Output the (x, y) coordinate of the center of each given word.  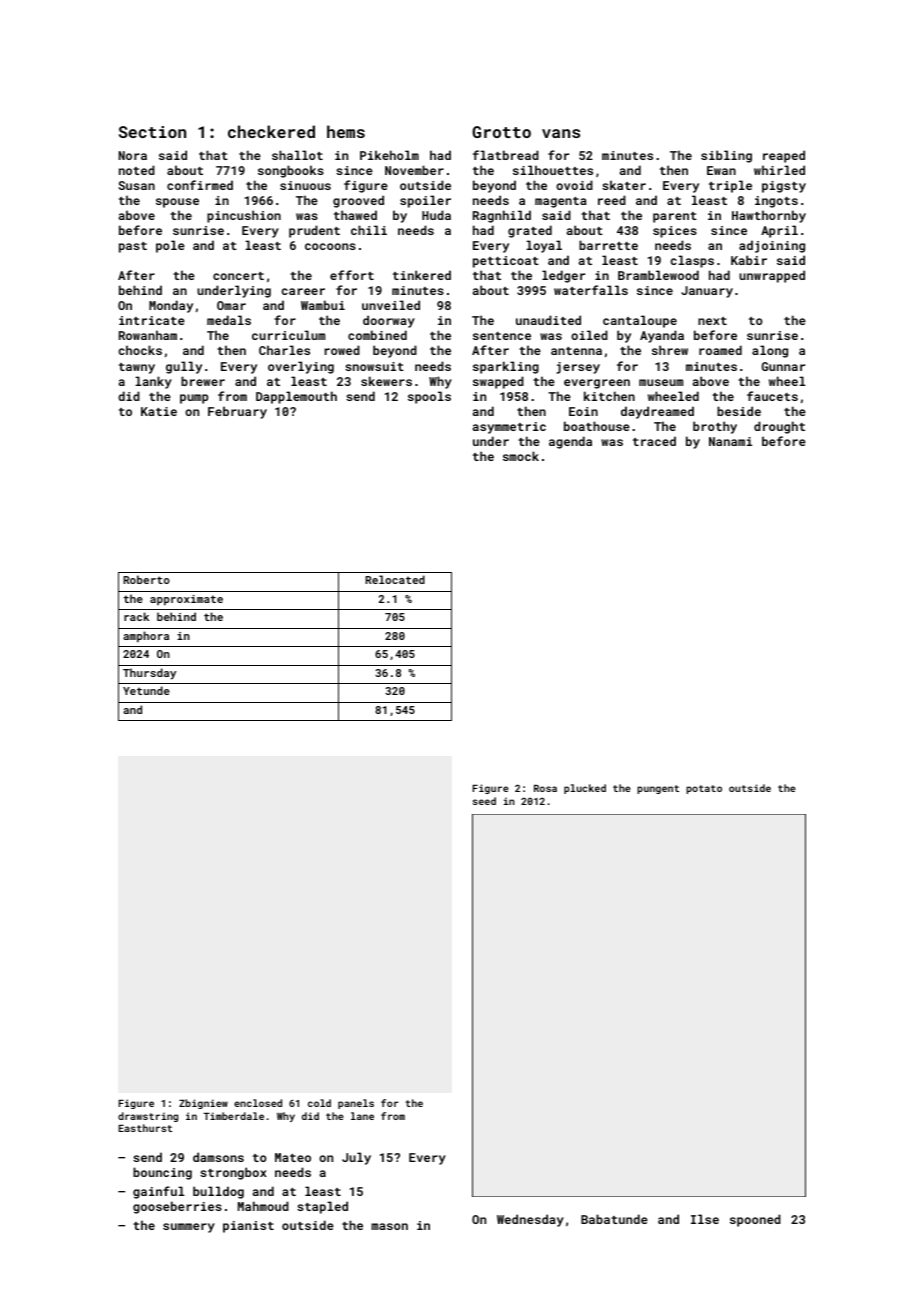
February (237, 412)
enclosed (258, 1103)
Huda (436, 215)
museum (661, 382)
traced (654, 441)
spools (429, 397)
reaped (784, 156)
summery (189, 1228)
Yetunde (146, 690)
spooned (755, 1220)
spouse (177, 203)
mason (389, 1226)
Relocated (395, 579)
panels (356, 1104)
